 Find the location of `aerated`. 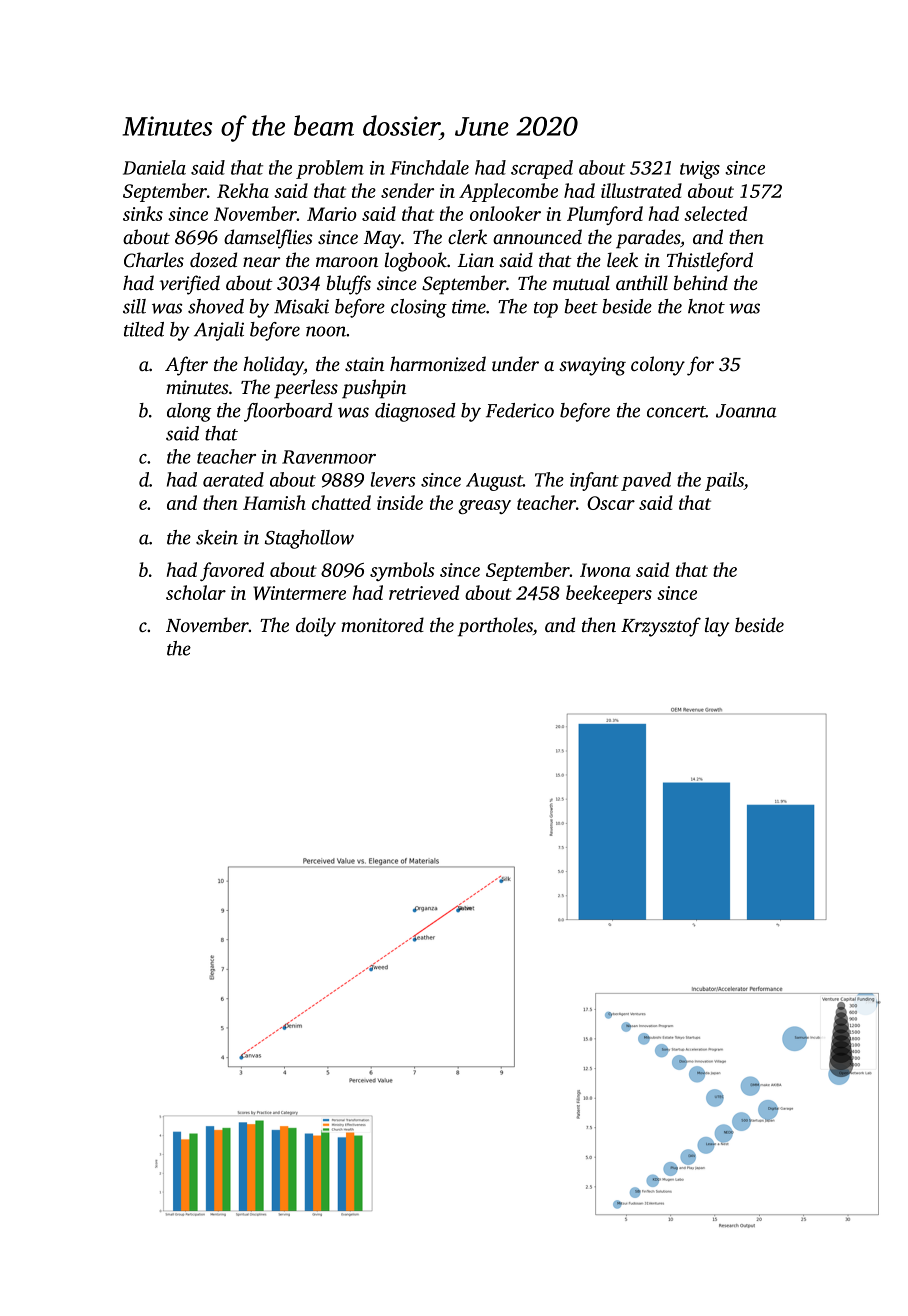

aerated is located at coordinates (233, 479).
